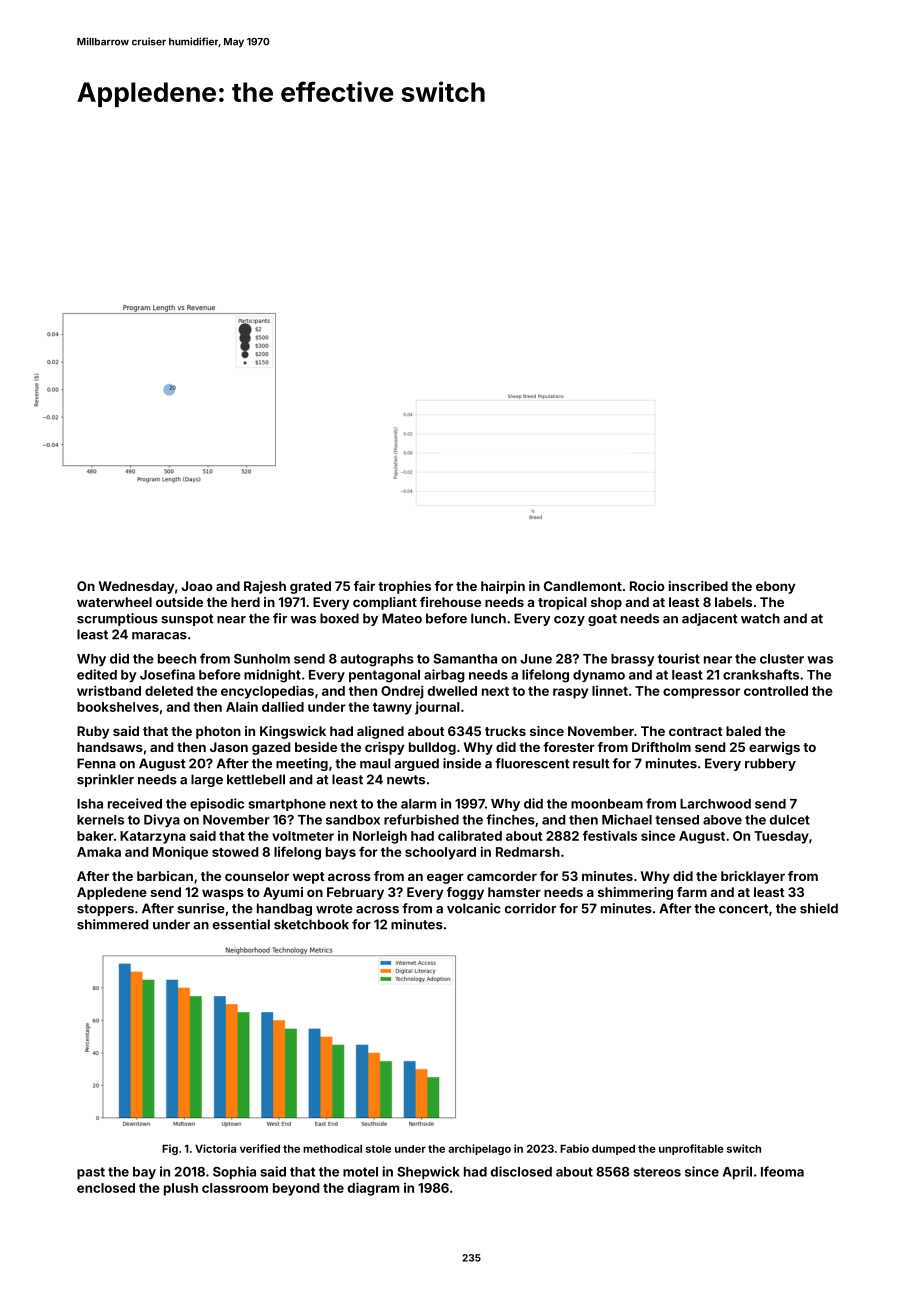 The image size is (924, 1308). I want to click on Sunholm, so click(262, 659).
